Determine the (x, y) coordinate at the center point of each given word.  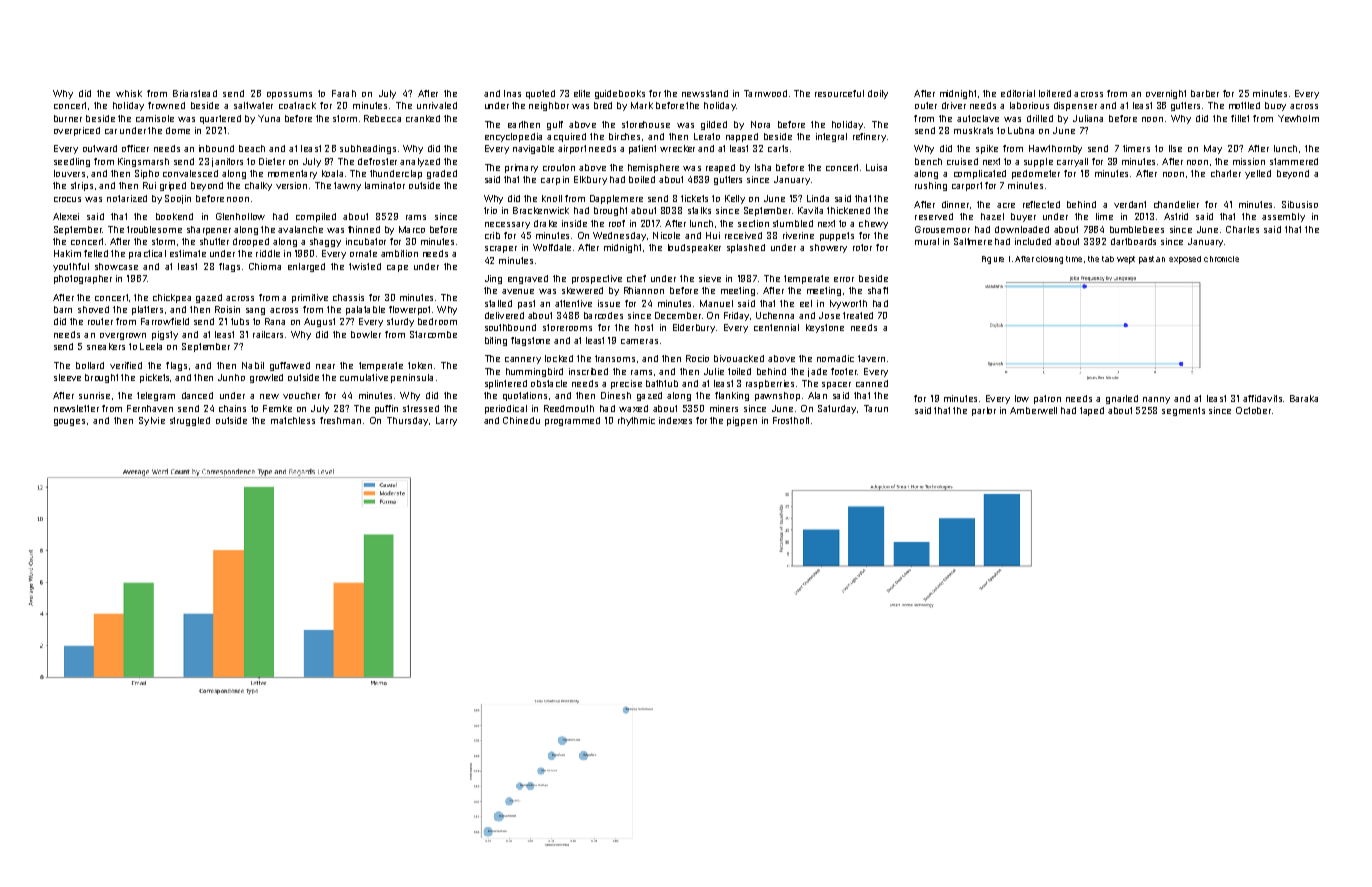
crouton (559, 167)
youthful (71, 267)
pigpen (742, 421)
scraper (501, 249)
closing (1049, 260)
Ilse (1175, 148)
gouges (69, 422)
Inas (512, 93)
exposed (1185, 260)
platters (147, 310)
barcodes (603, 315)
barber (1205, 93)
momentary (292, 174)
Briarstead (195, 93)
